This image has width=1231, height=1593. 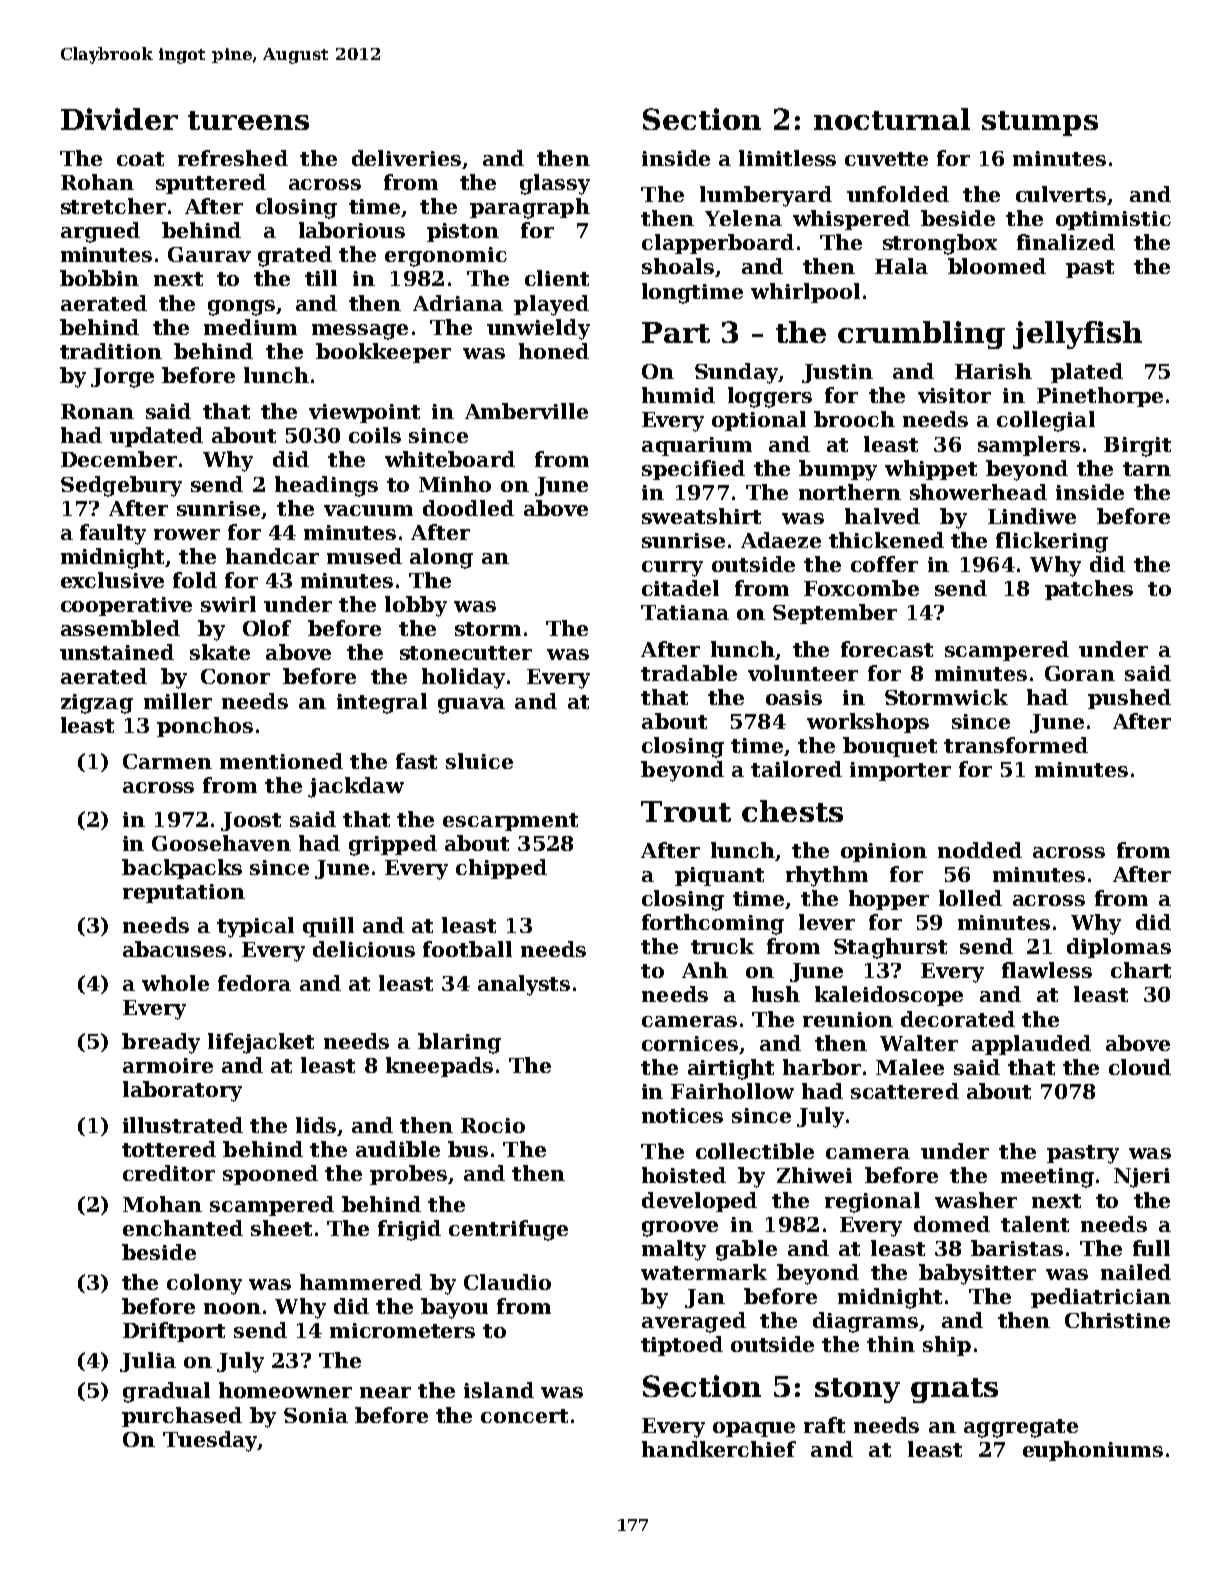 What do you see at coordinates (1093, 1451) in the image?
I see `euphoniums` at bounding box center [1093, 1451].
